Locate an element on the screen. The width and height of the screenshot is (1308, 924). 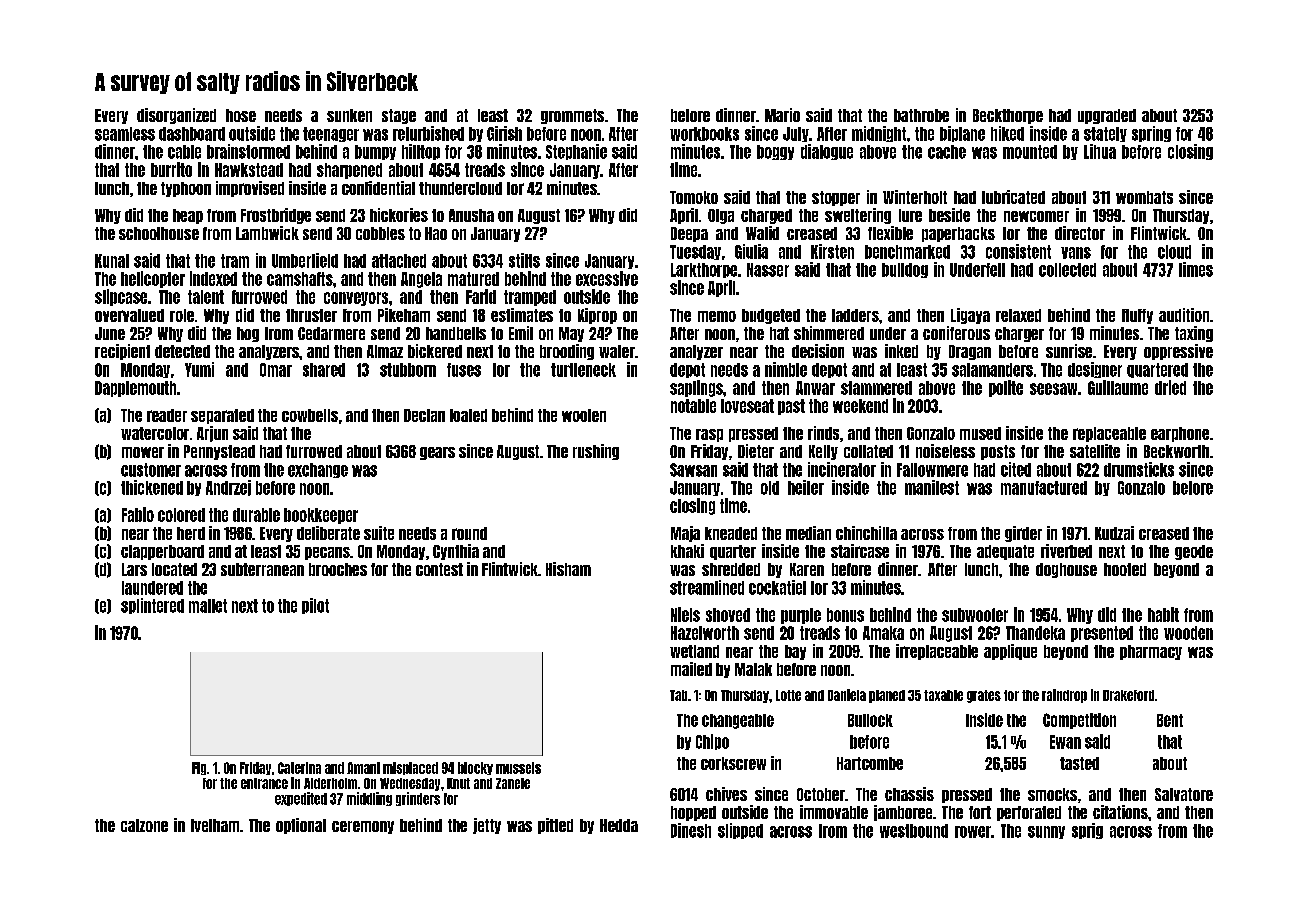
saplings is located at coordinates (696, 388).
